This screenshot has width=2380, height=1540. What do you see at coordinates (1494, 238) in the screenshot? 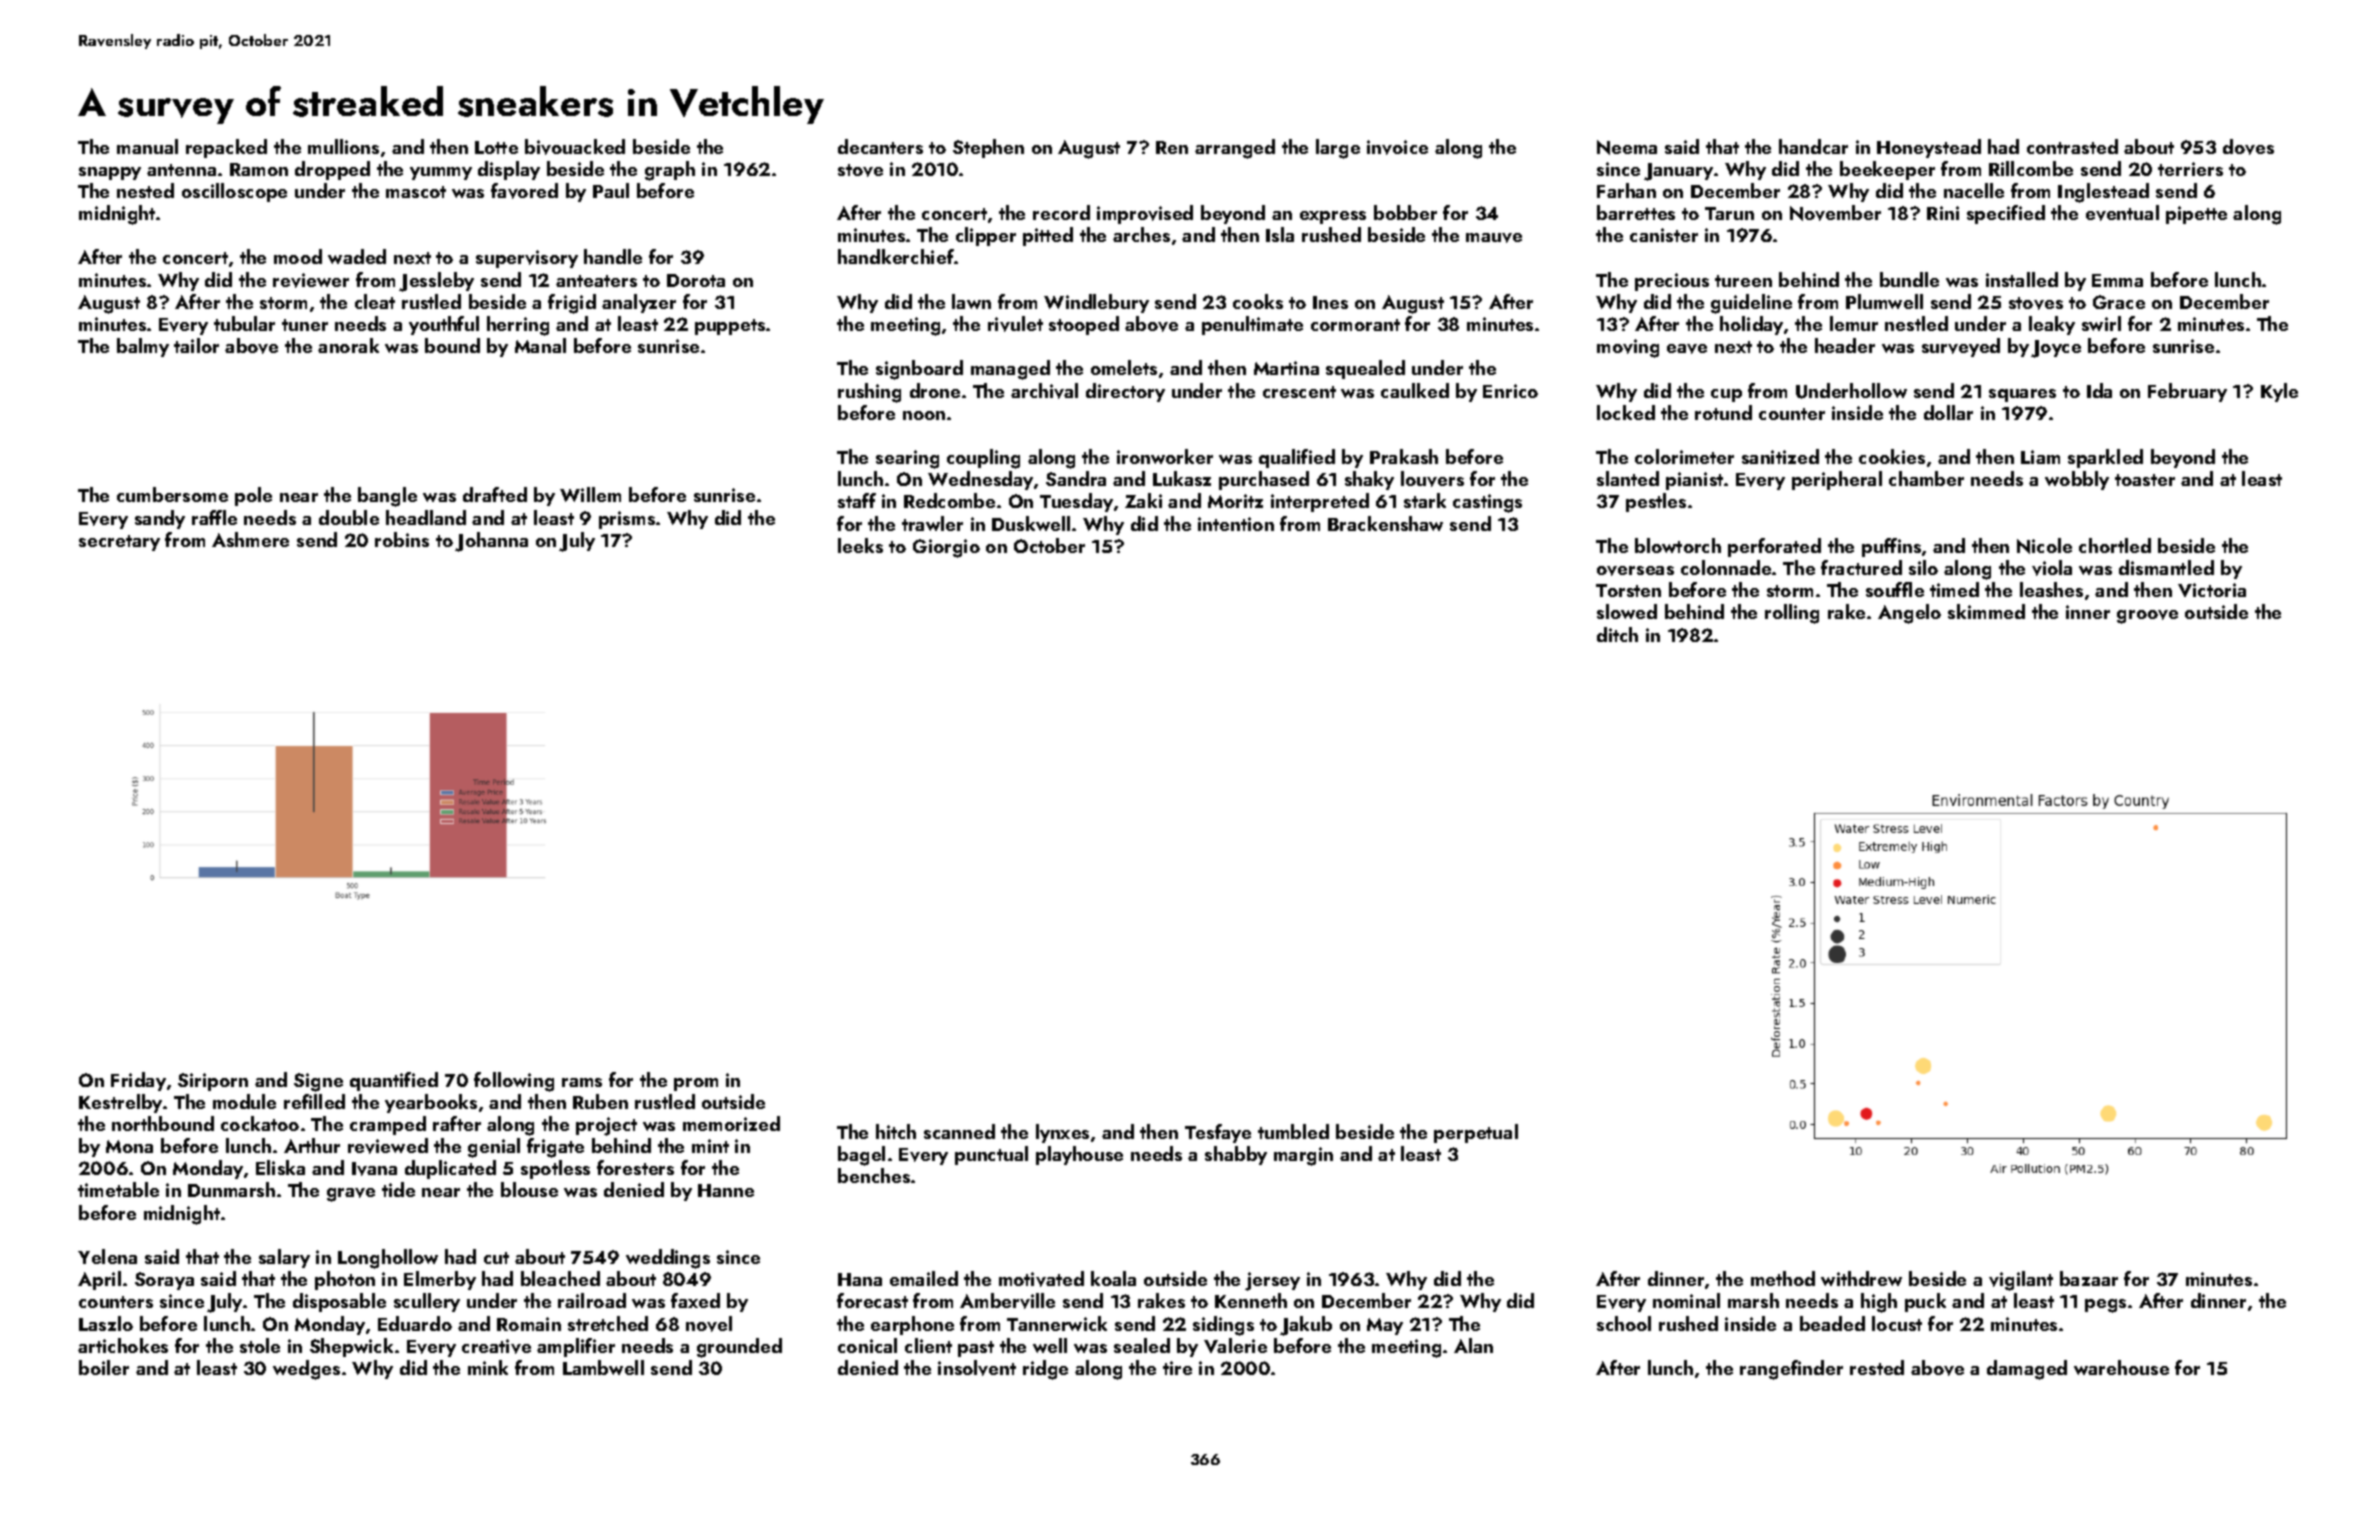
I see `mauve` at bounding box center [1494, 238].
